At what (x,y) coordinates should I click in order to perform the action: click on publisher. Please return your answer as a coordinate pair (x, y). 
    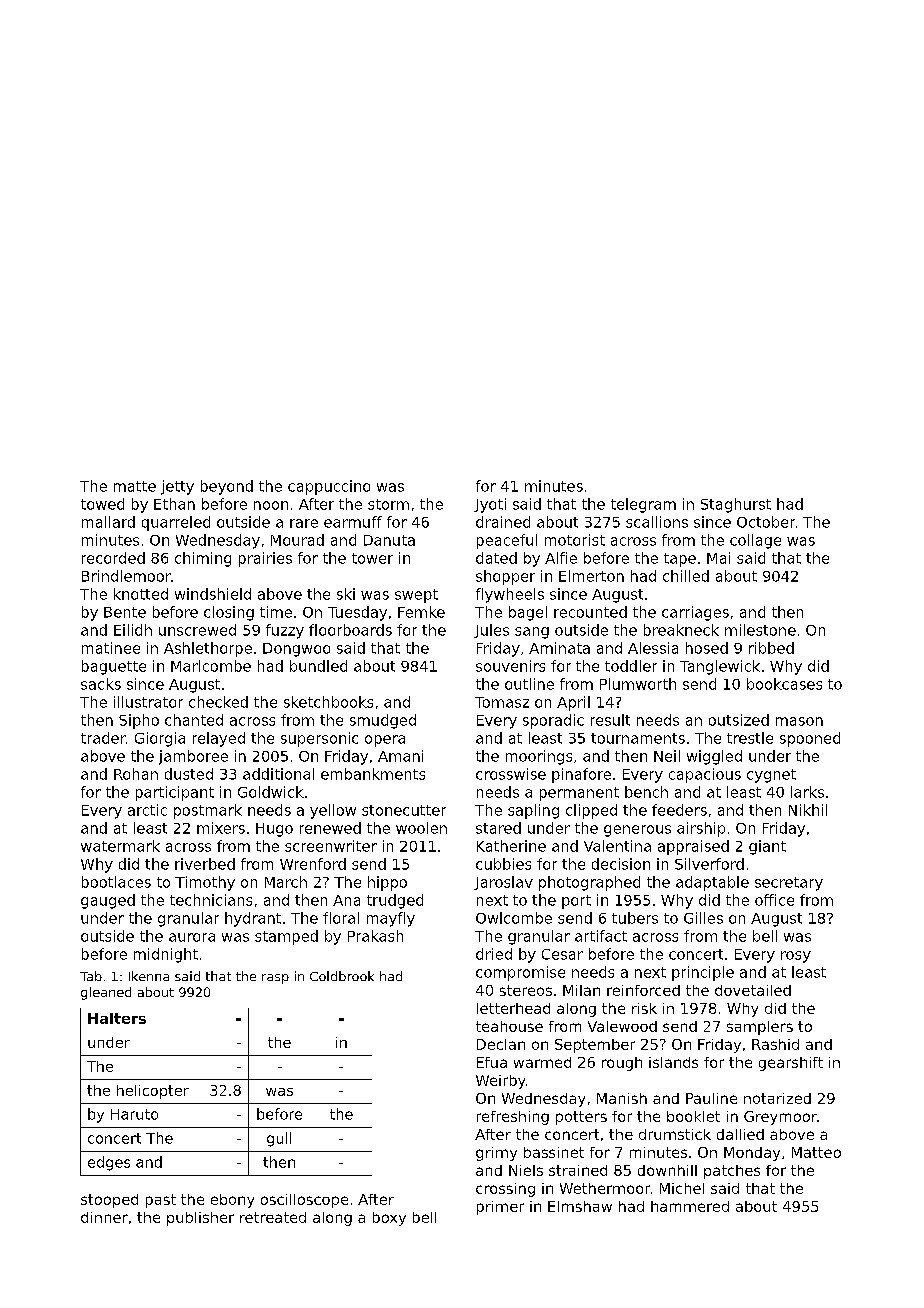
    Looking at the image, I should click on (200, 1219).
